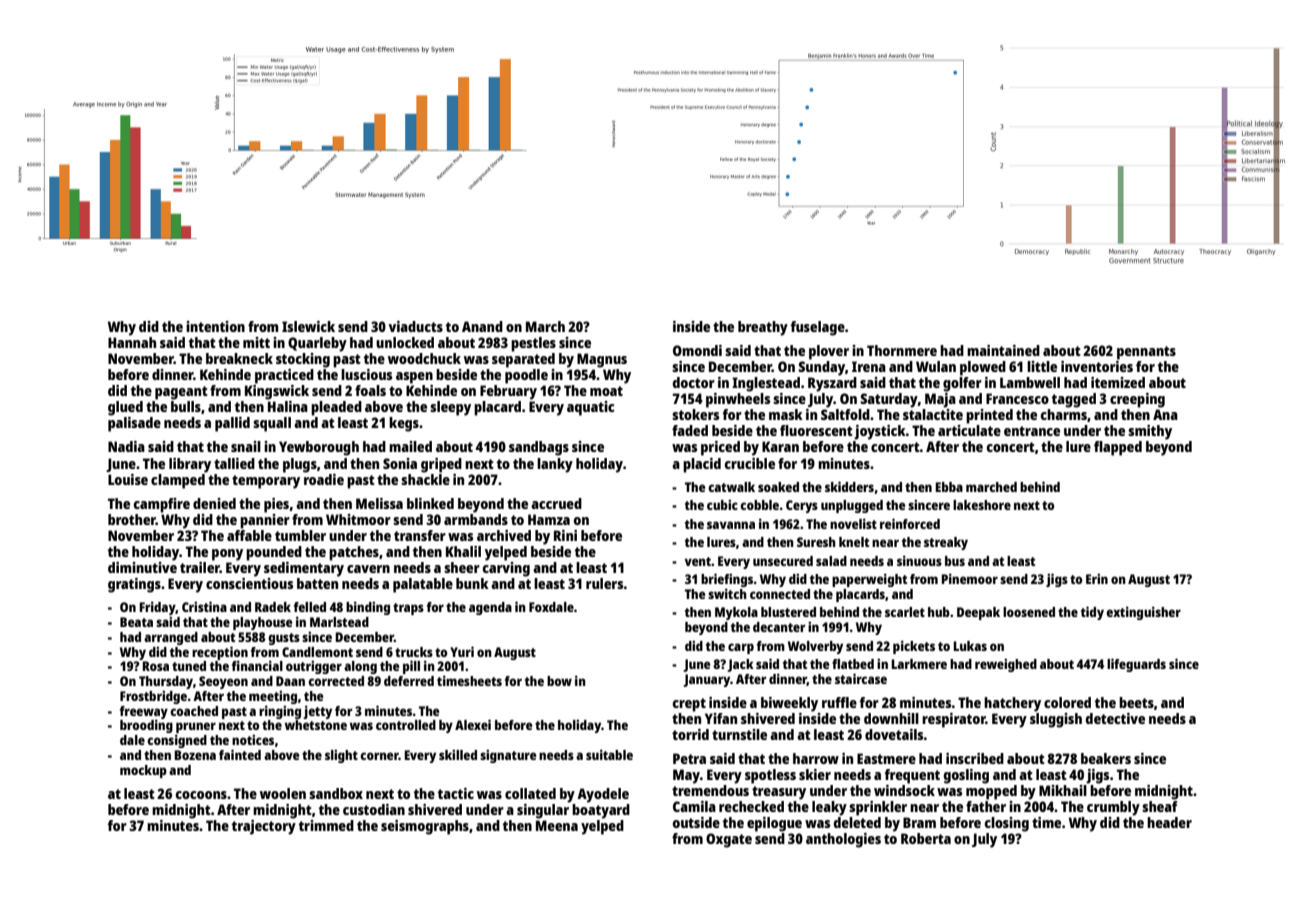 The width and height of the screenshot is (1308, 924). What do you see at coordinates (1003, 350) in the screenshot?
I see `maintained` at bounding box center [1003, 350].
